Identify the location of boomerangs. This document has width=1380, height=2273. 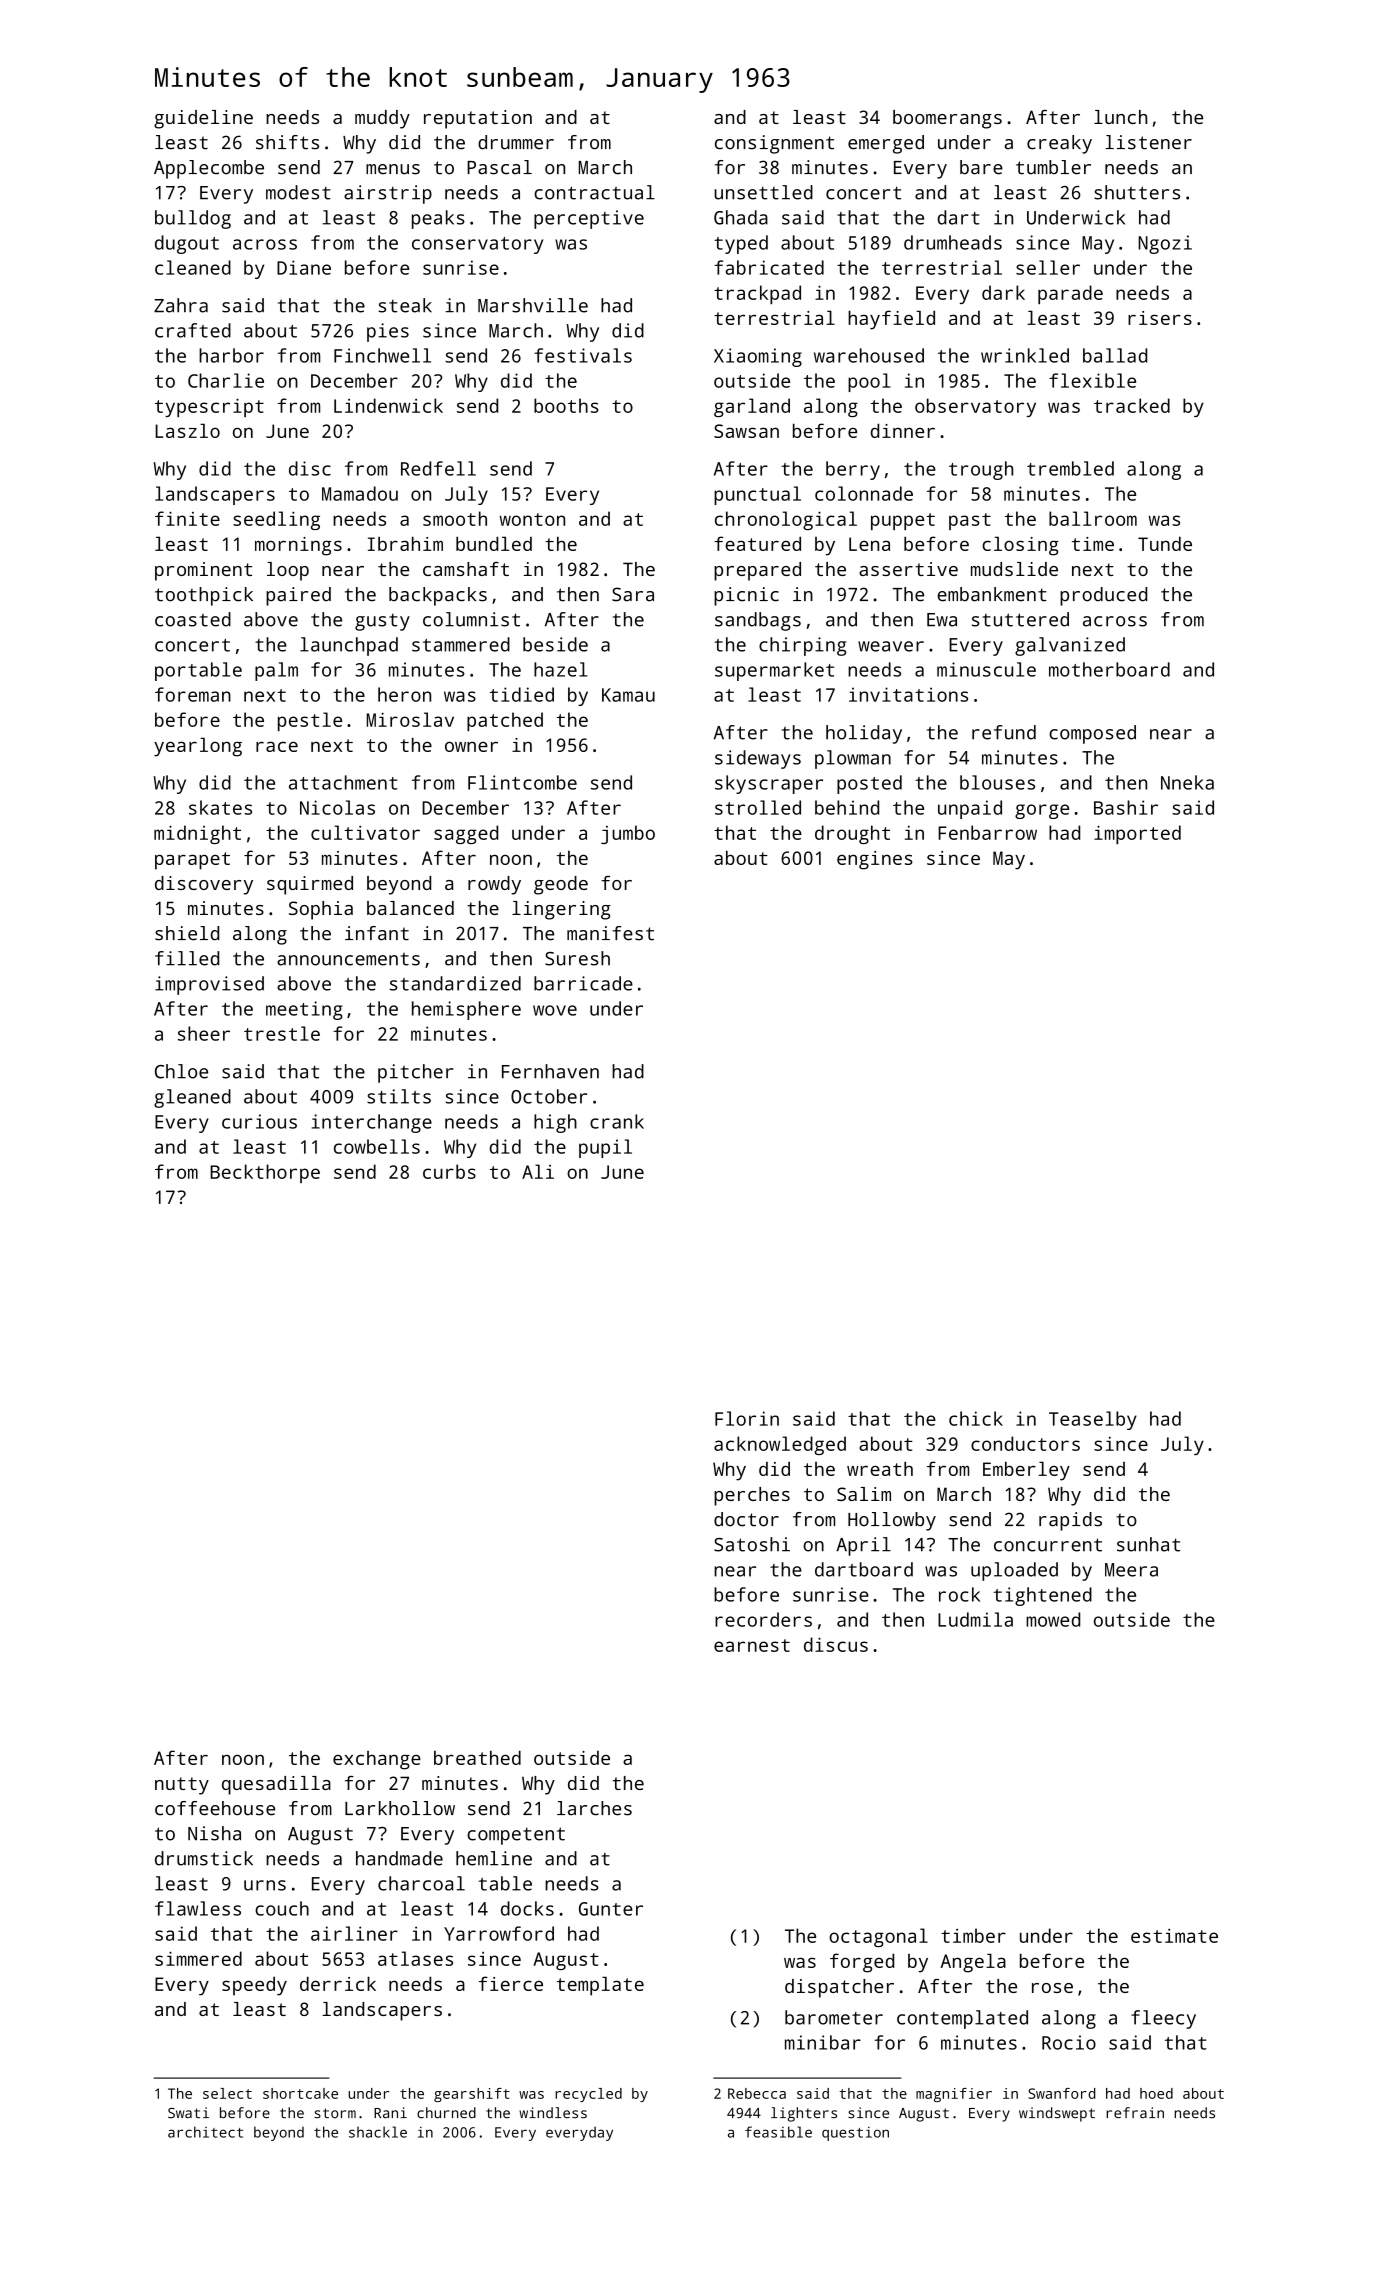
(947, 119).
